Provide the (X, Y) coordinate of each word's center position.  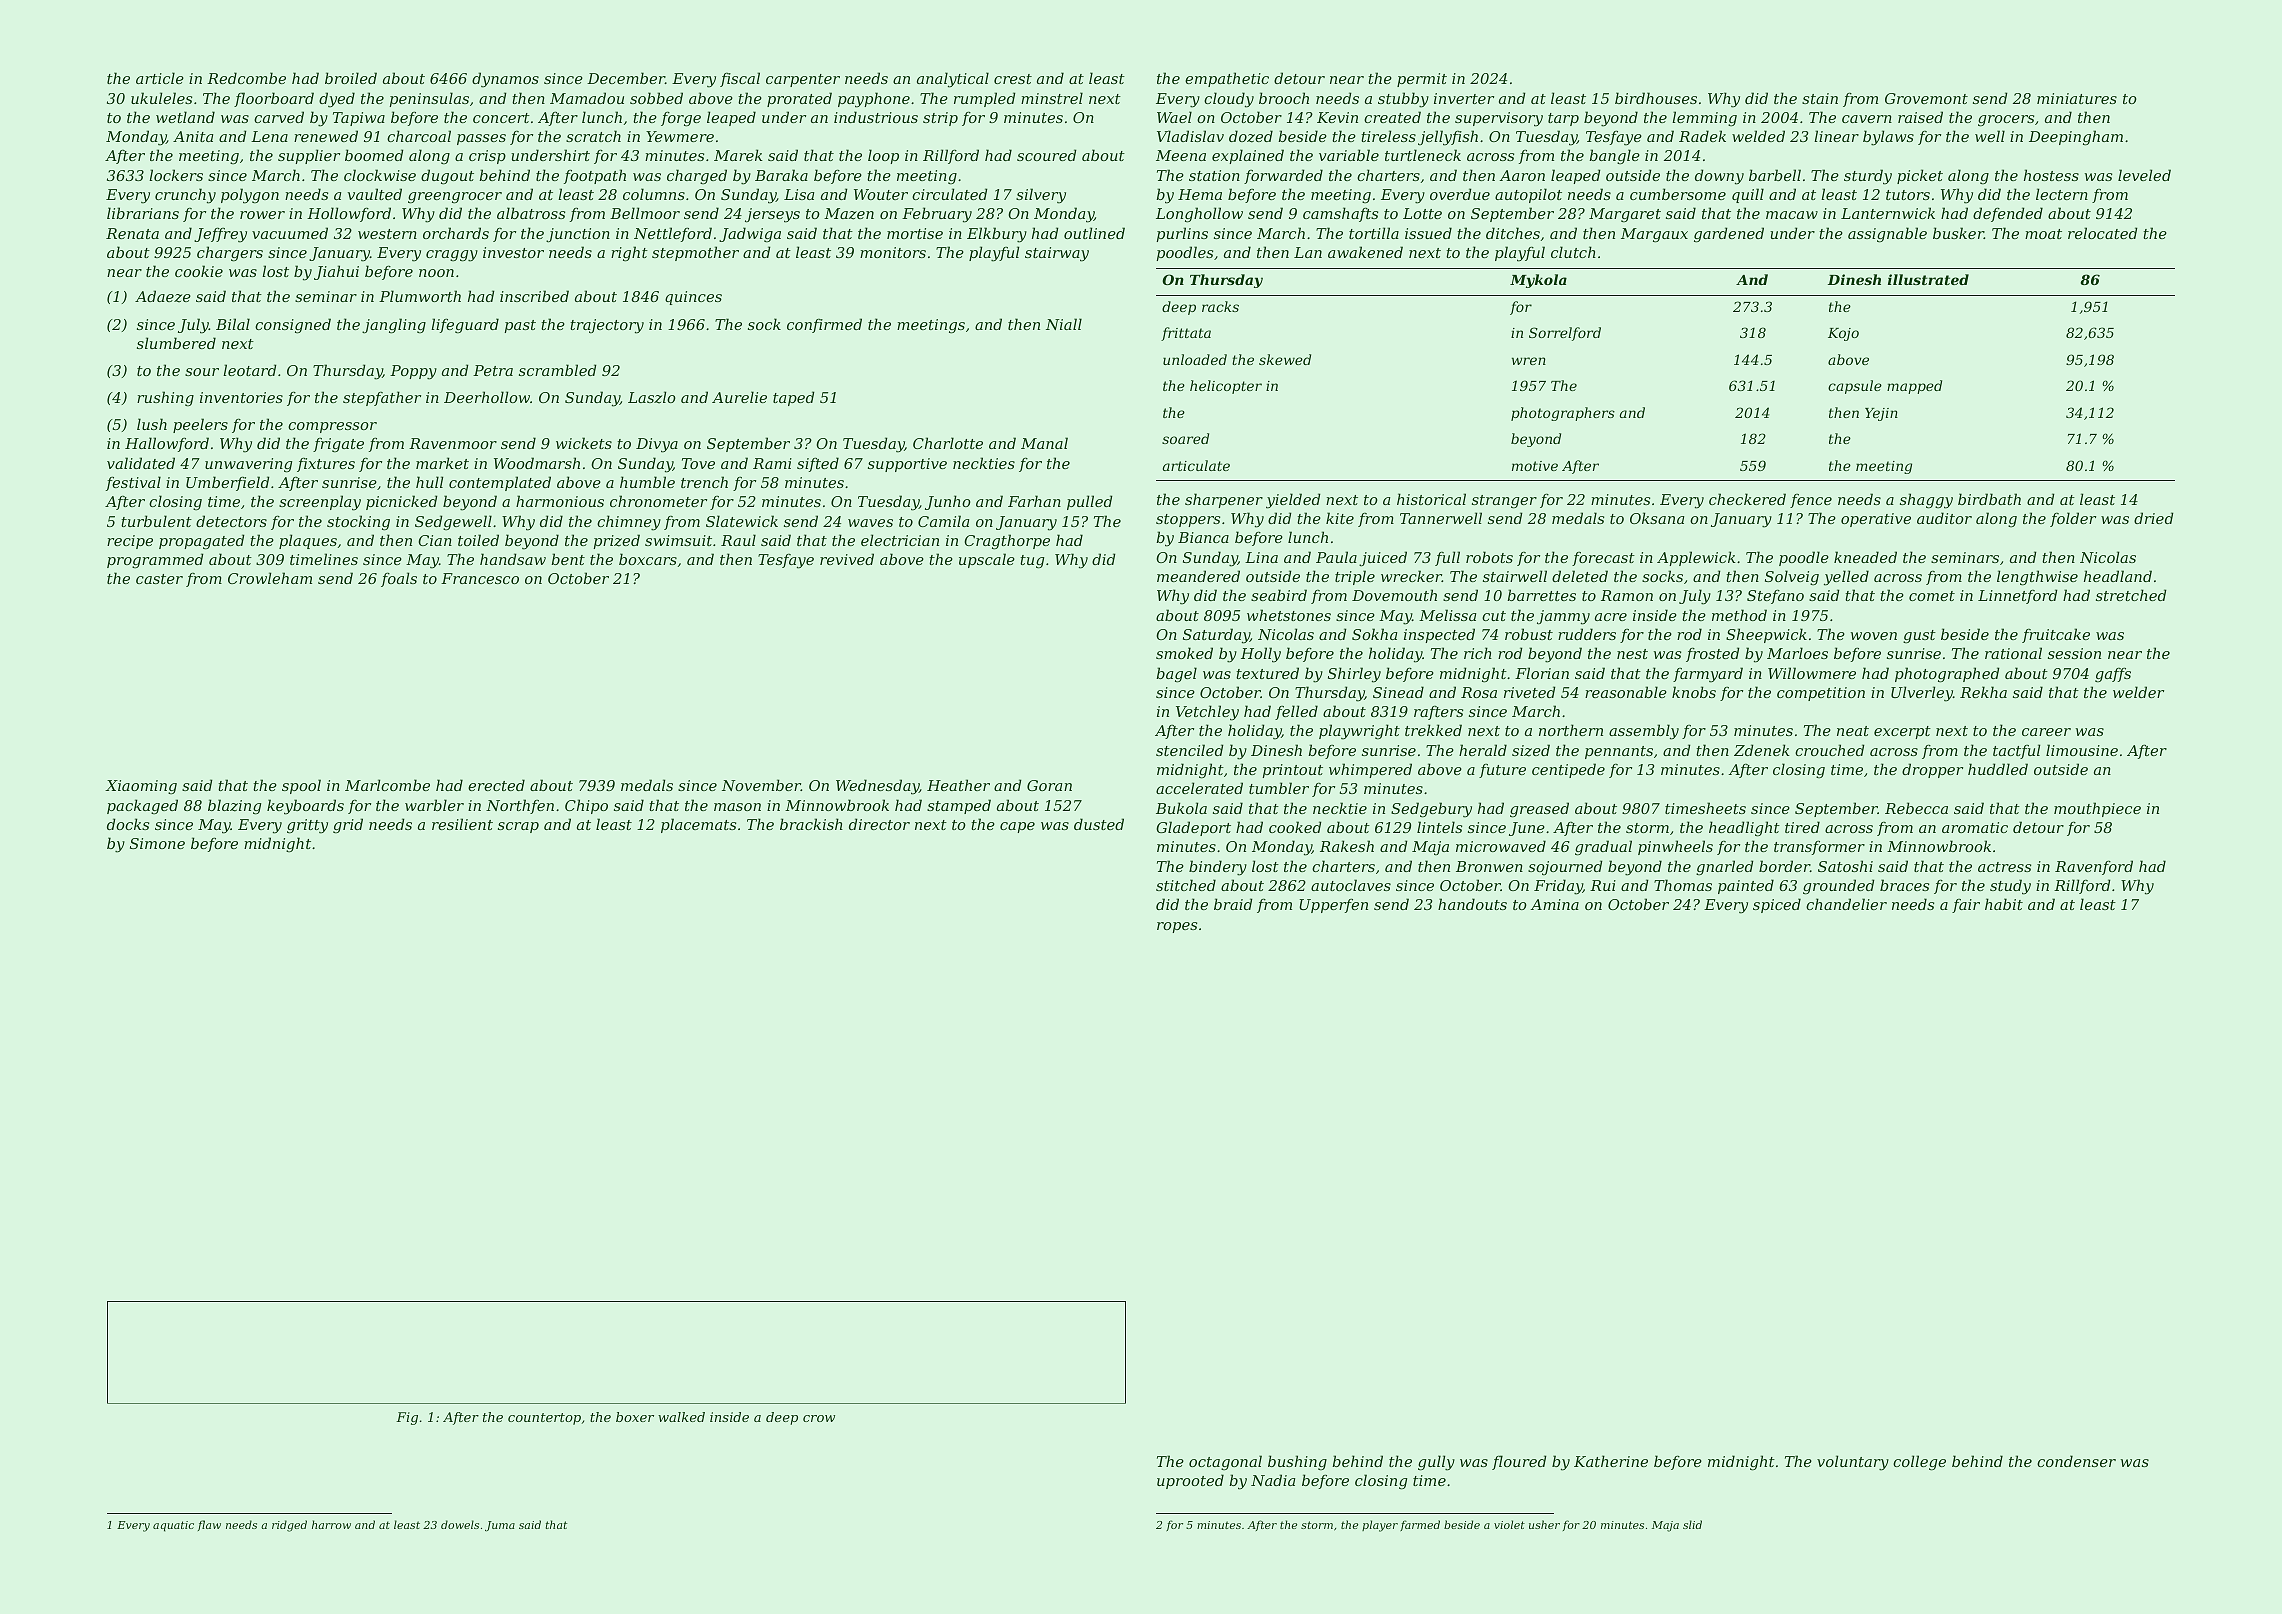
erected (496, 785)
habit (2004, 904)
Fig (407, 1418)
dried (2154, 518)
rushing (165, 399)
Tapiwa (359, 119)
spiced (1777, 905)
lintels (1439, 827)
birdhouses (1656, 98)
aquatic (173, 1526)
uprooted (1190, 1481)
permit (1422, 80)
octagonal (1225, 1463)
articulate (1196, 465)
